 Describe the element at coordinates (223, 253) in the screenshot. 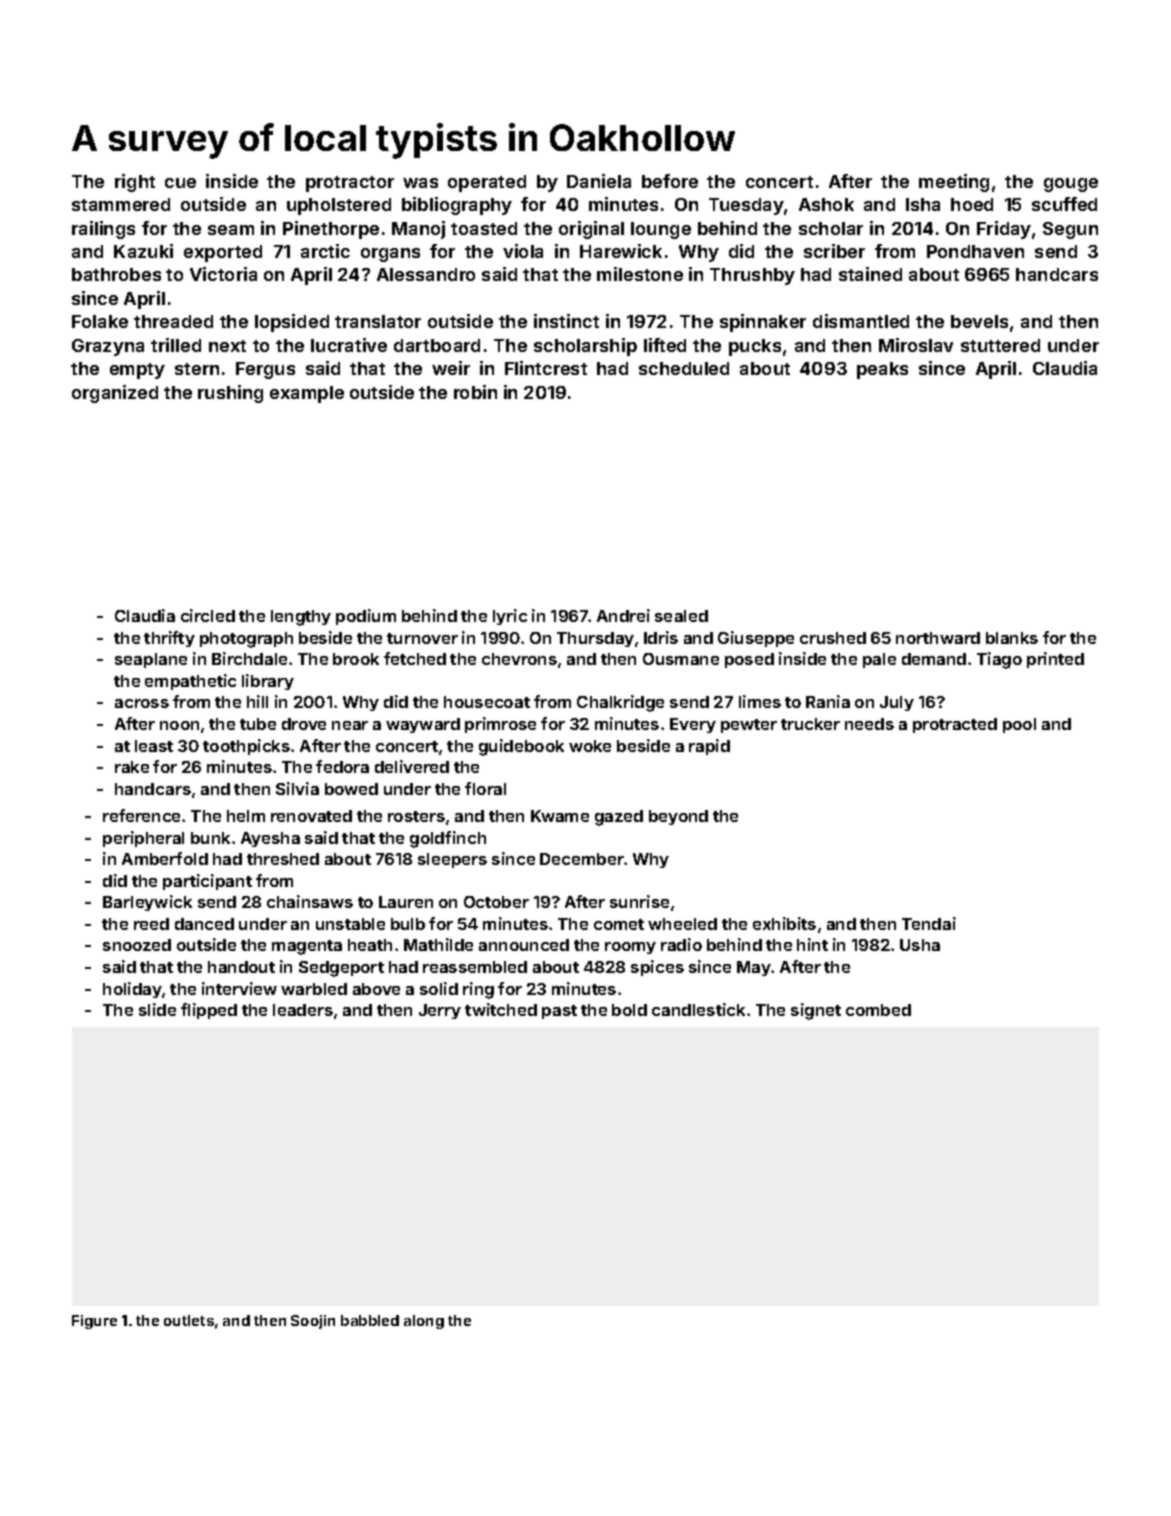

I see `exported` at that location.
